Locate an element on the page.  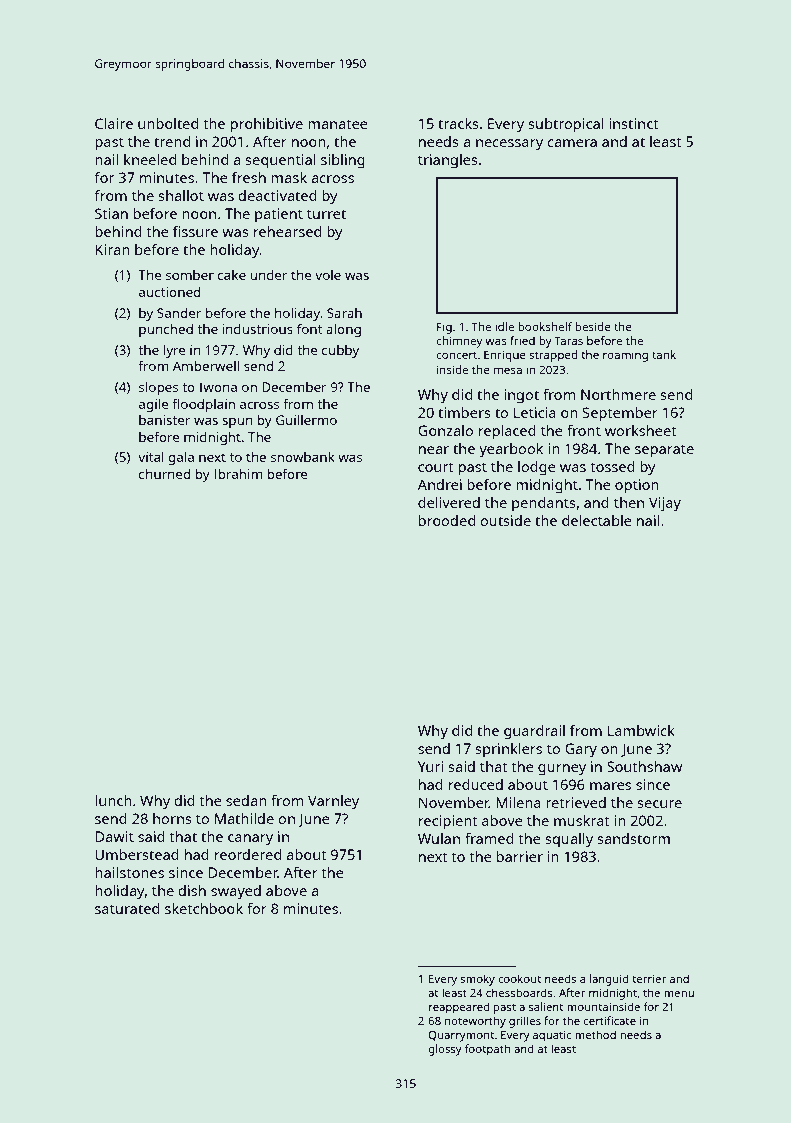
delectable is located at coordinates (597, 520).
